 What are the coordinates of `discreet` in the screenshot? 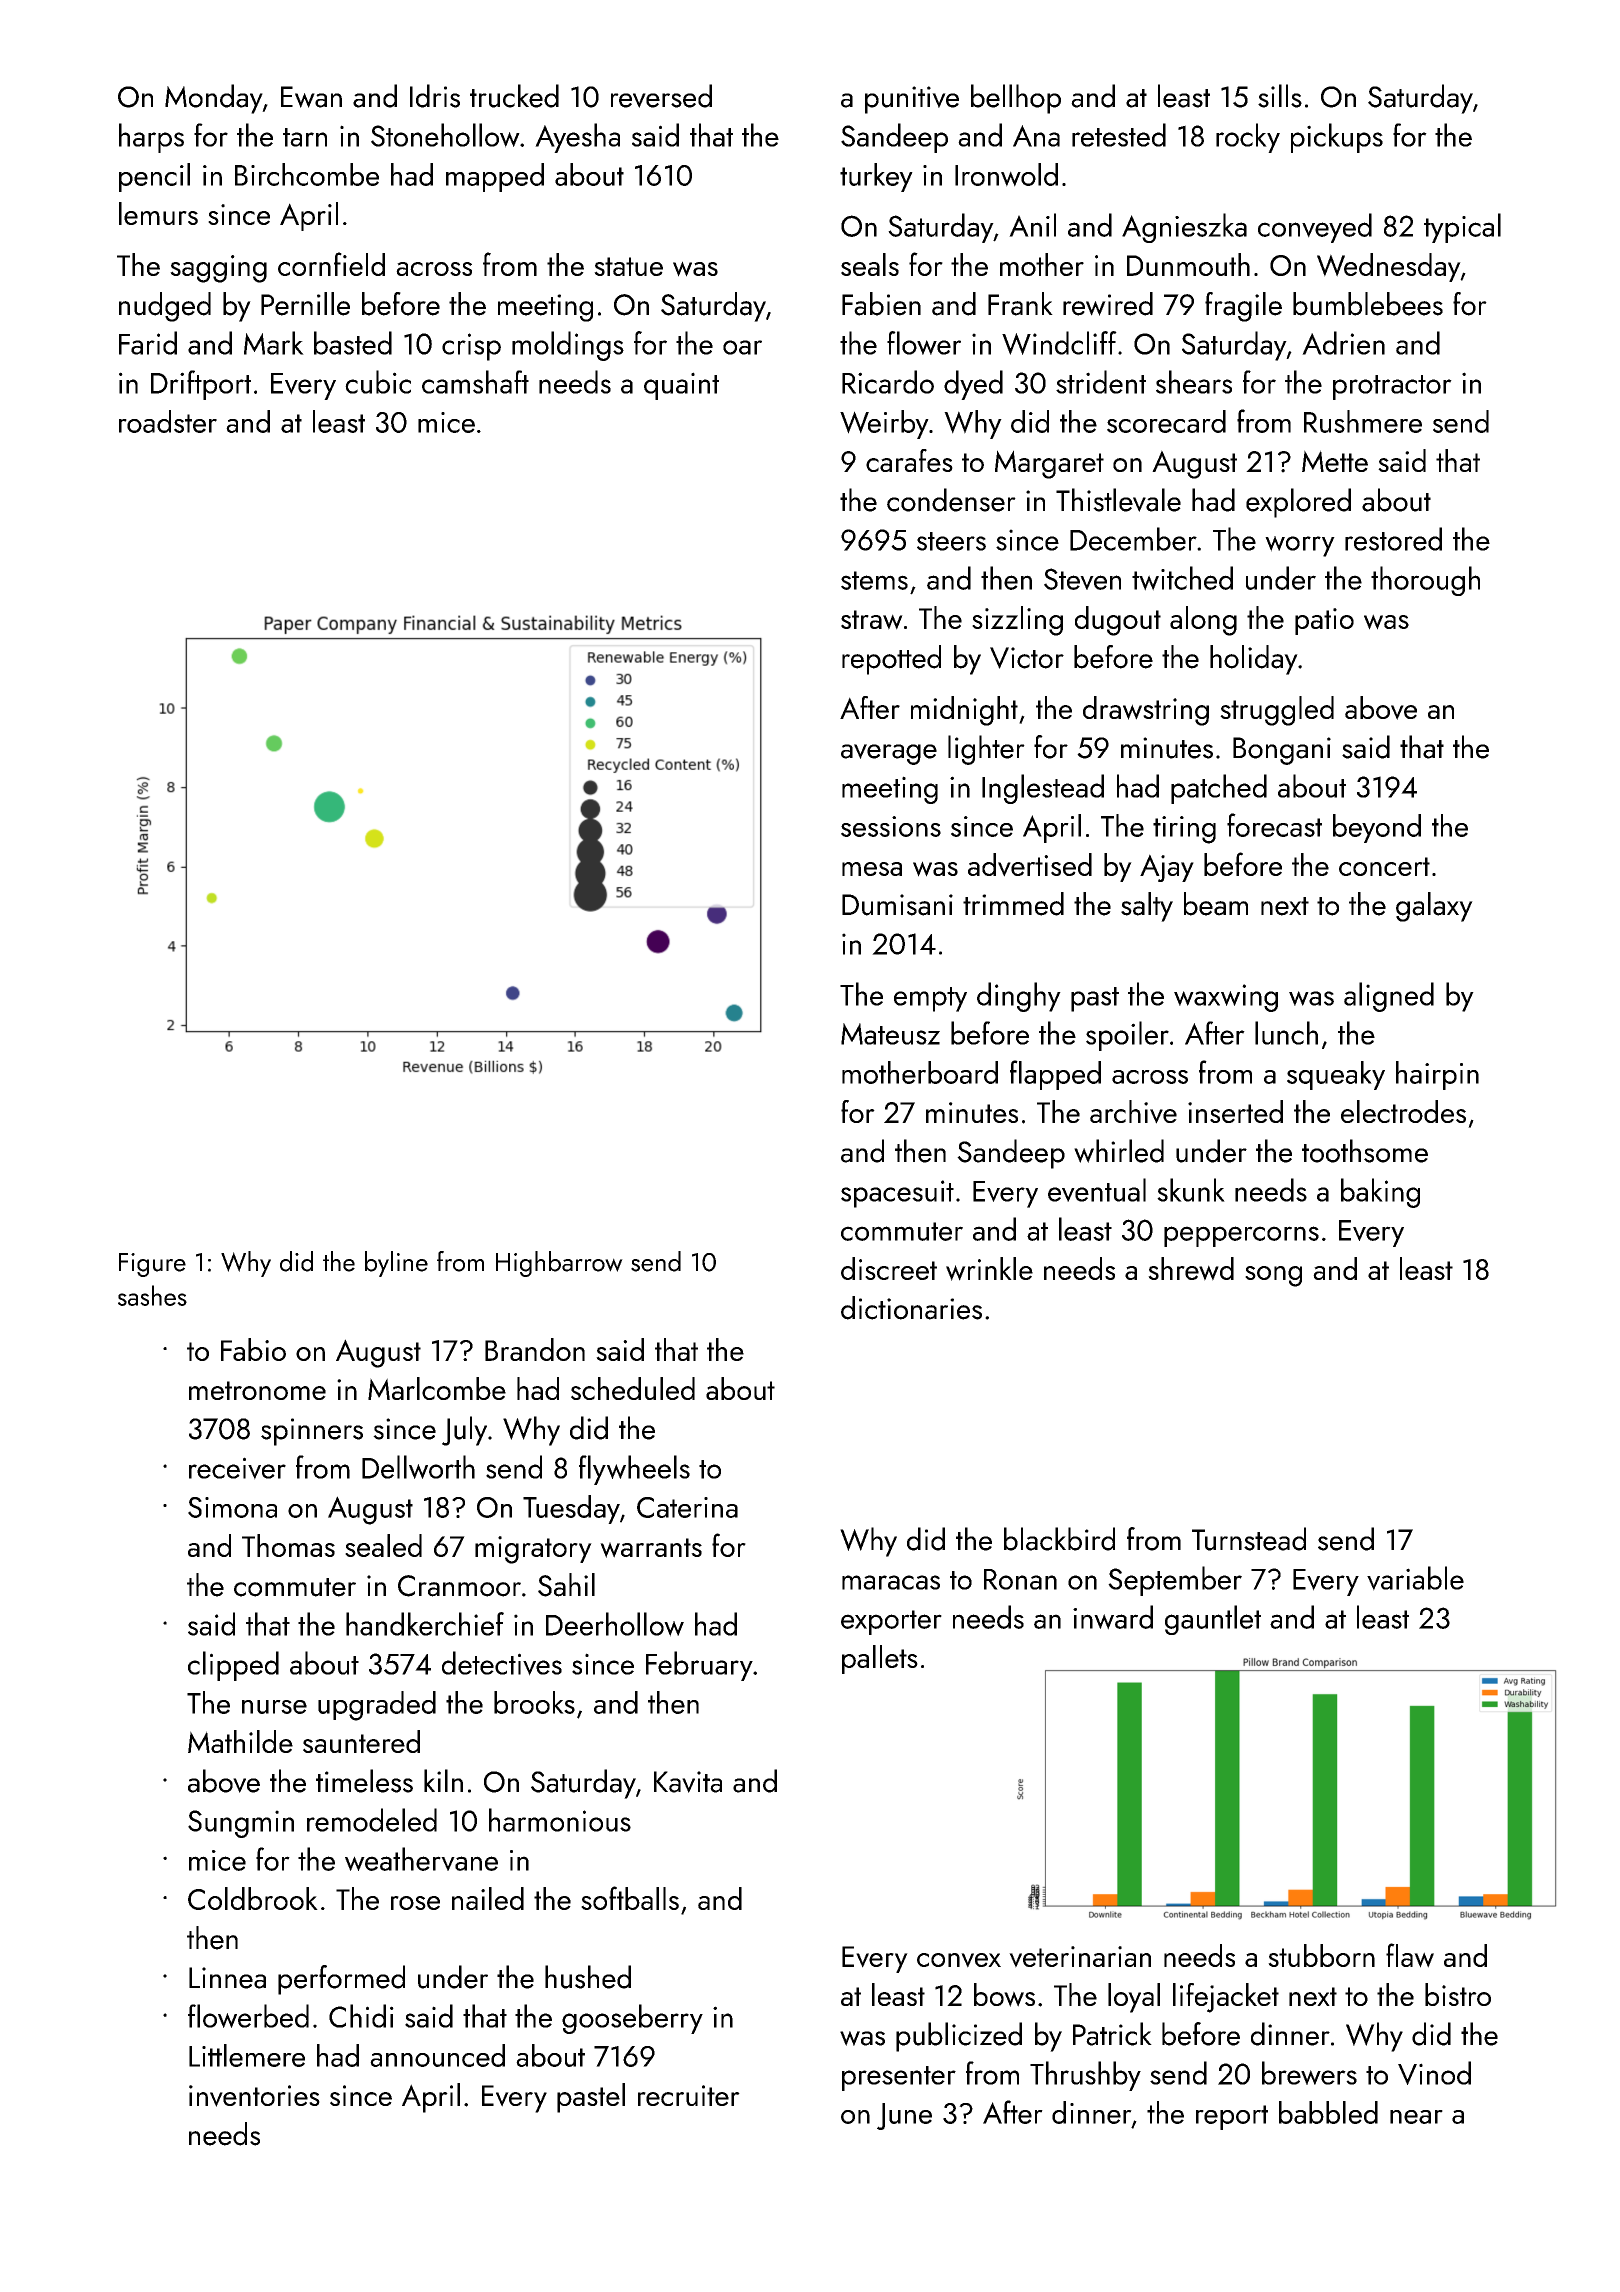 It's located at (889, 1268).
